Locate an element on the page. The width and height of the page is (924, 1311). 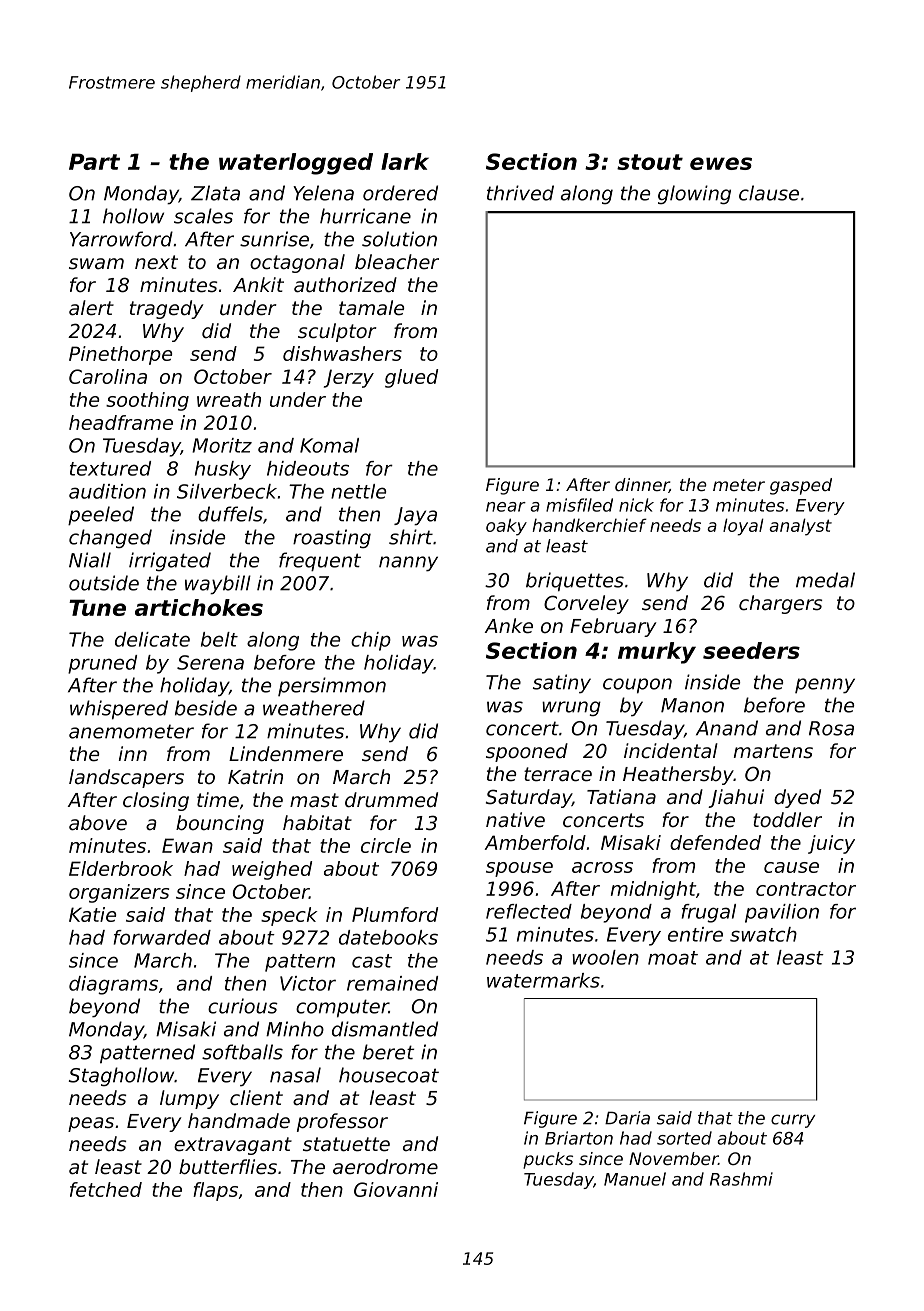
Manon is located at coordinates (692, 705).
